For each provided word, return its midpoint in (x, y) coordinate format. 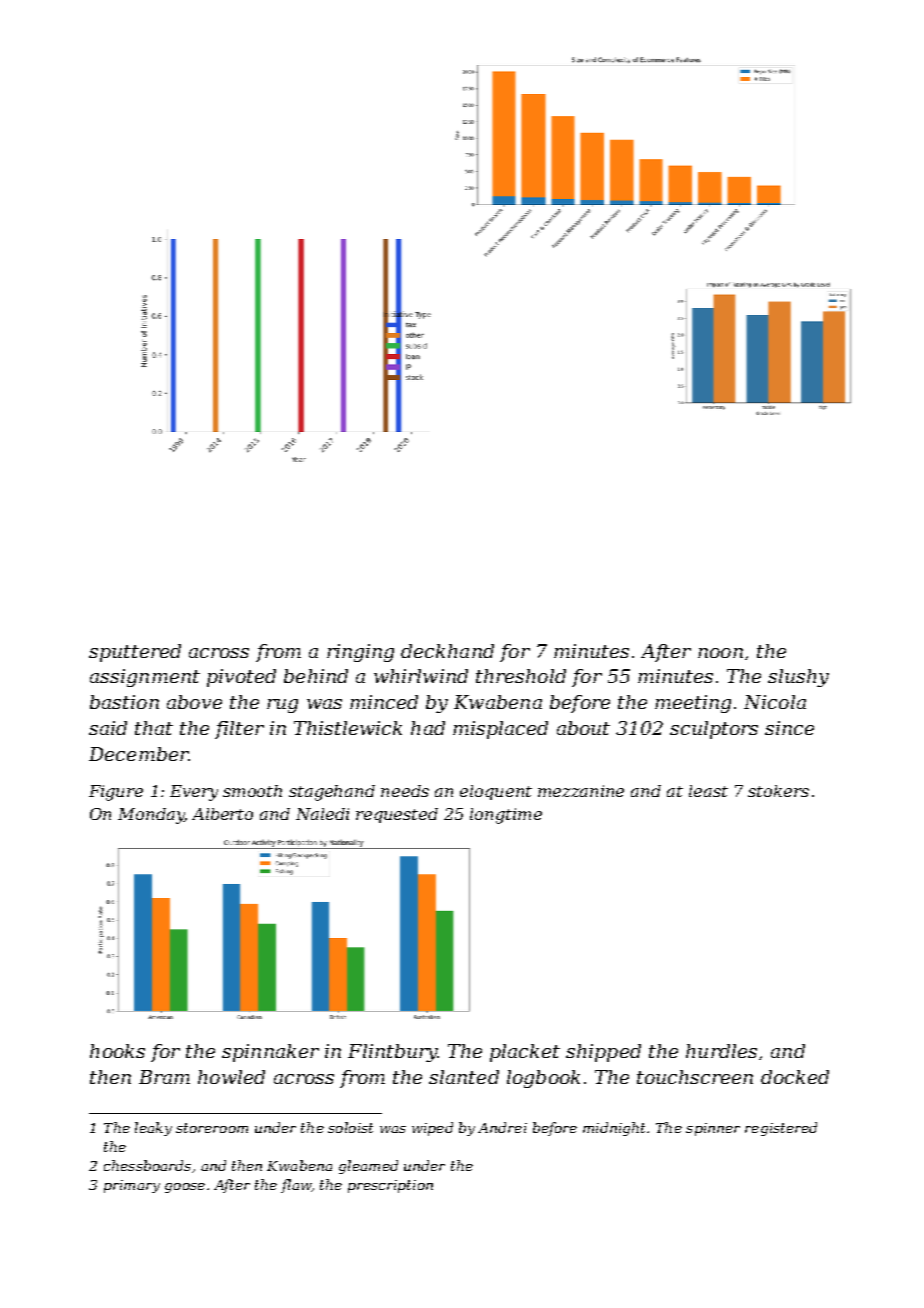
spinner (713, 1129)
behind (316, 676)
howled (231, 1077)
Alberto (222, 814)
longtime (506, 816)
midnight (614, 1129)
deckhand (447, 651)
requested (397, 815)
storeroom (212, 1128)
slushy (798, 678)
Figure (116, 793)
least (708, 791)
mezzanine (581, 791)
